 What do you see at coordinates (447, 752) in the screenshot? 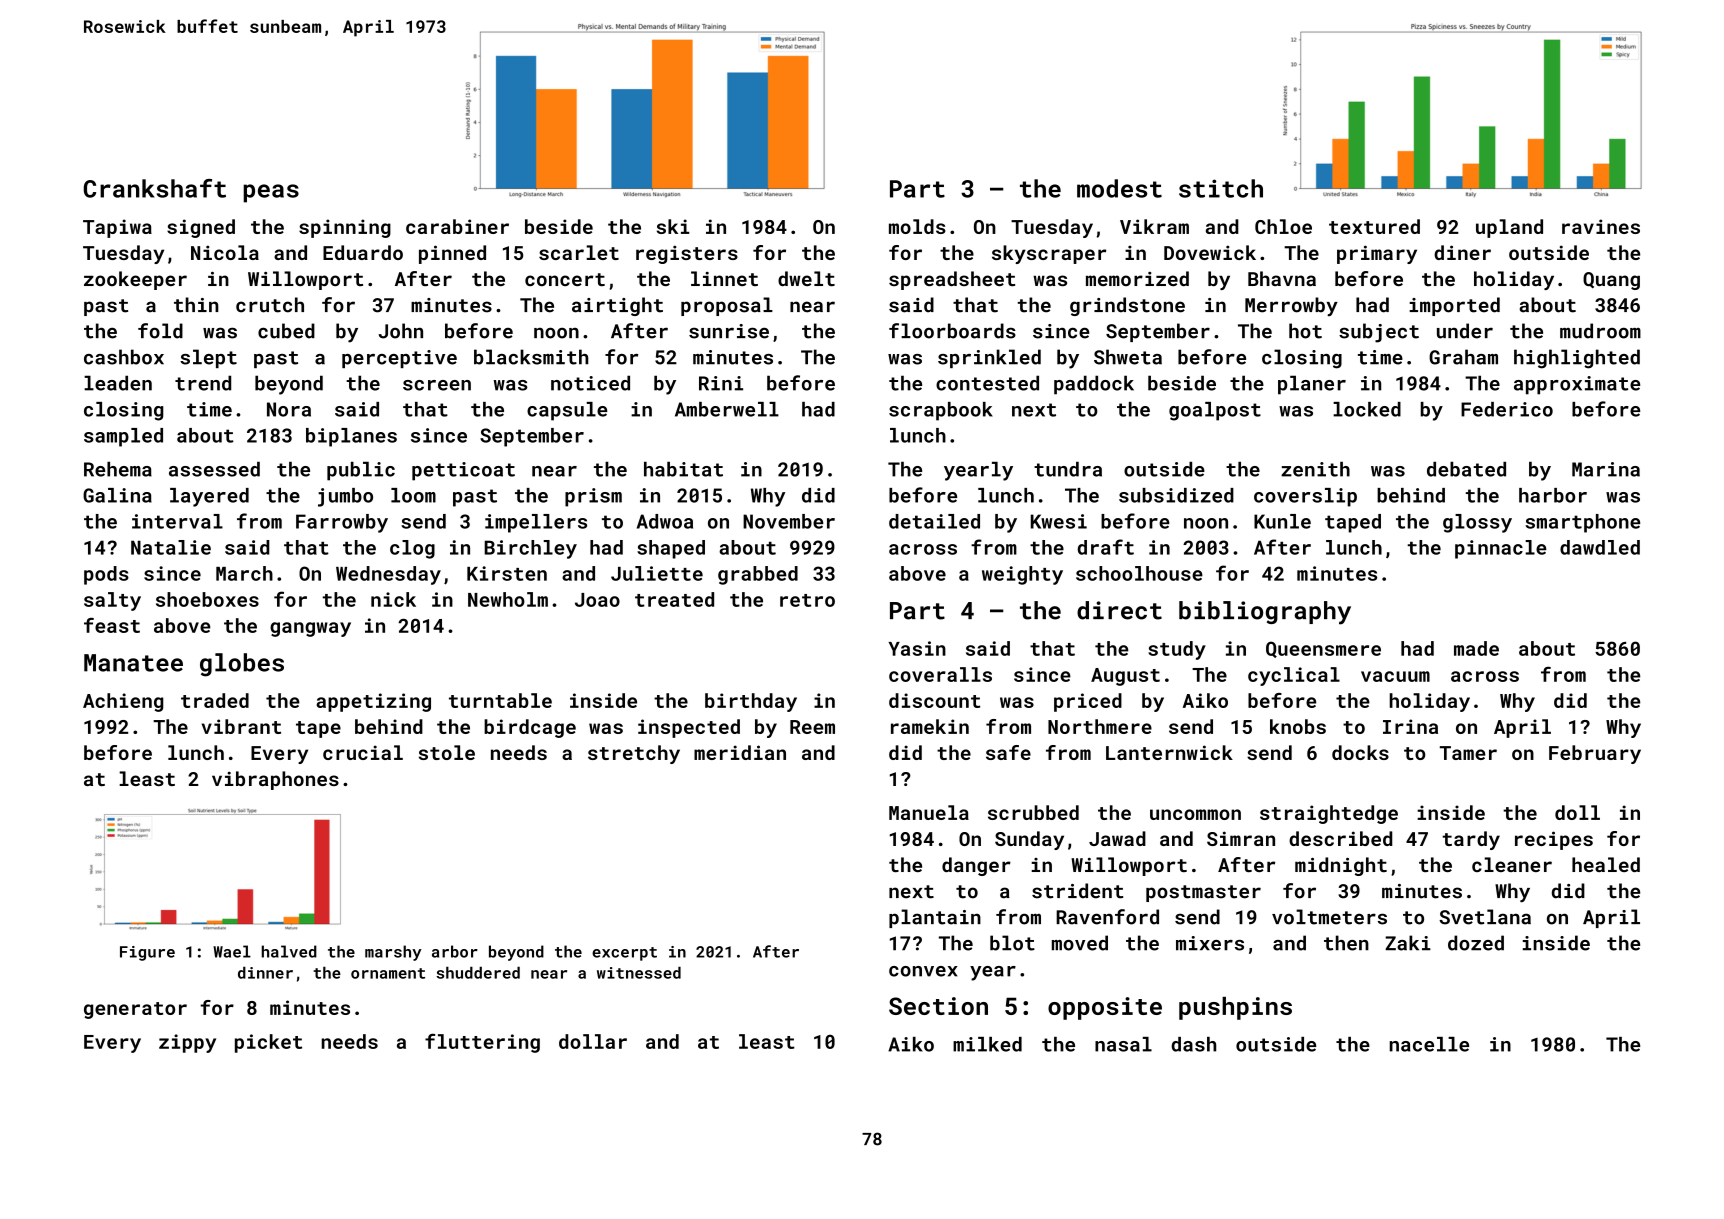
I see `stole` at bounding box center [447, 752].
